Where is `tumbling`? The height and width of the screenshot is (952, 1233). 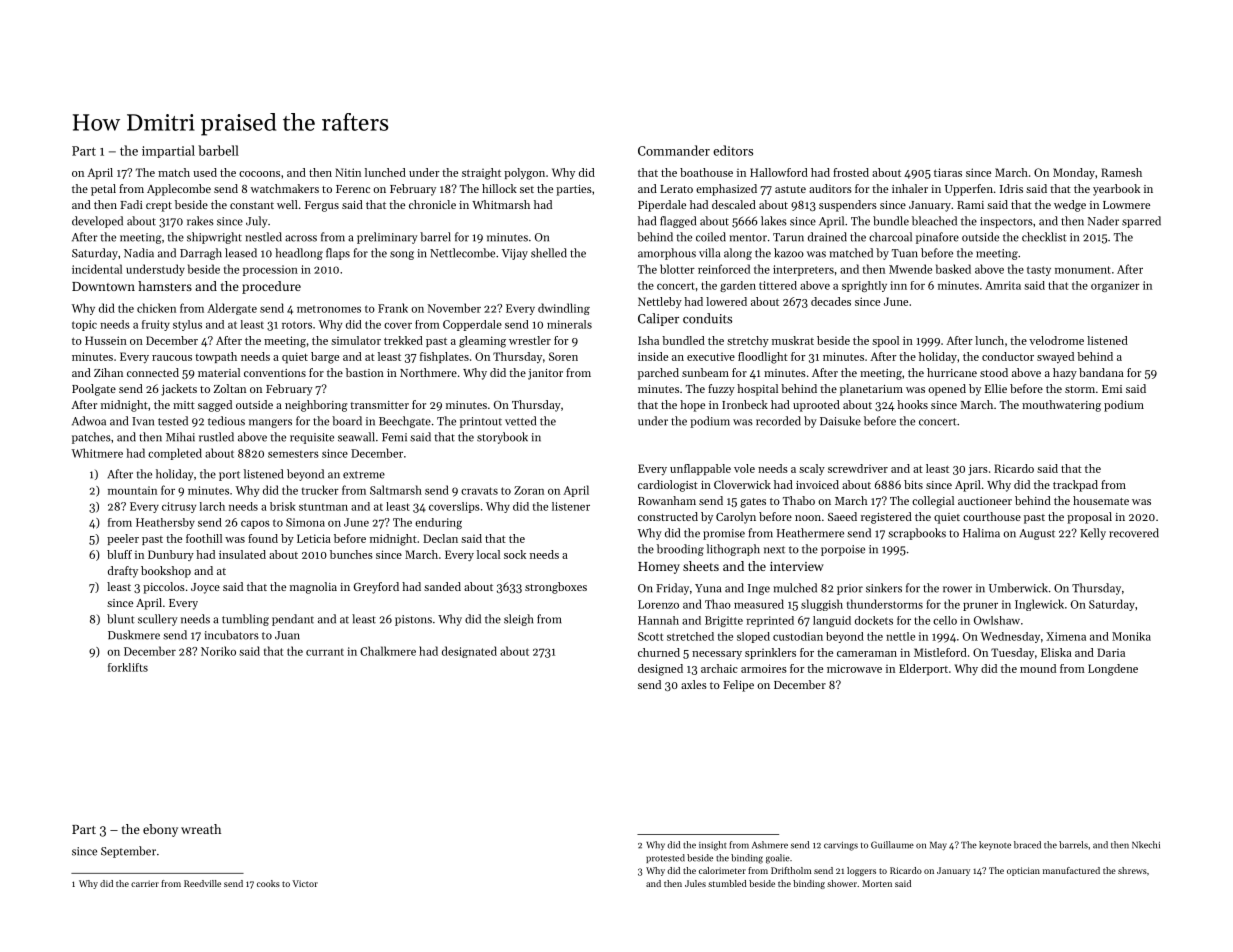 tumbling is located at coordinates (245, 620).
